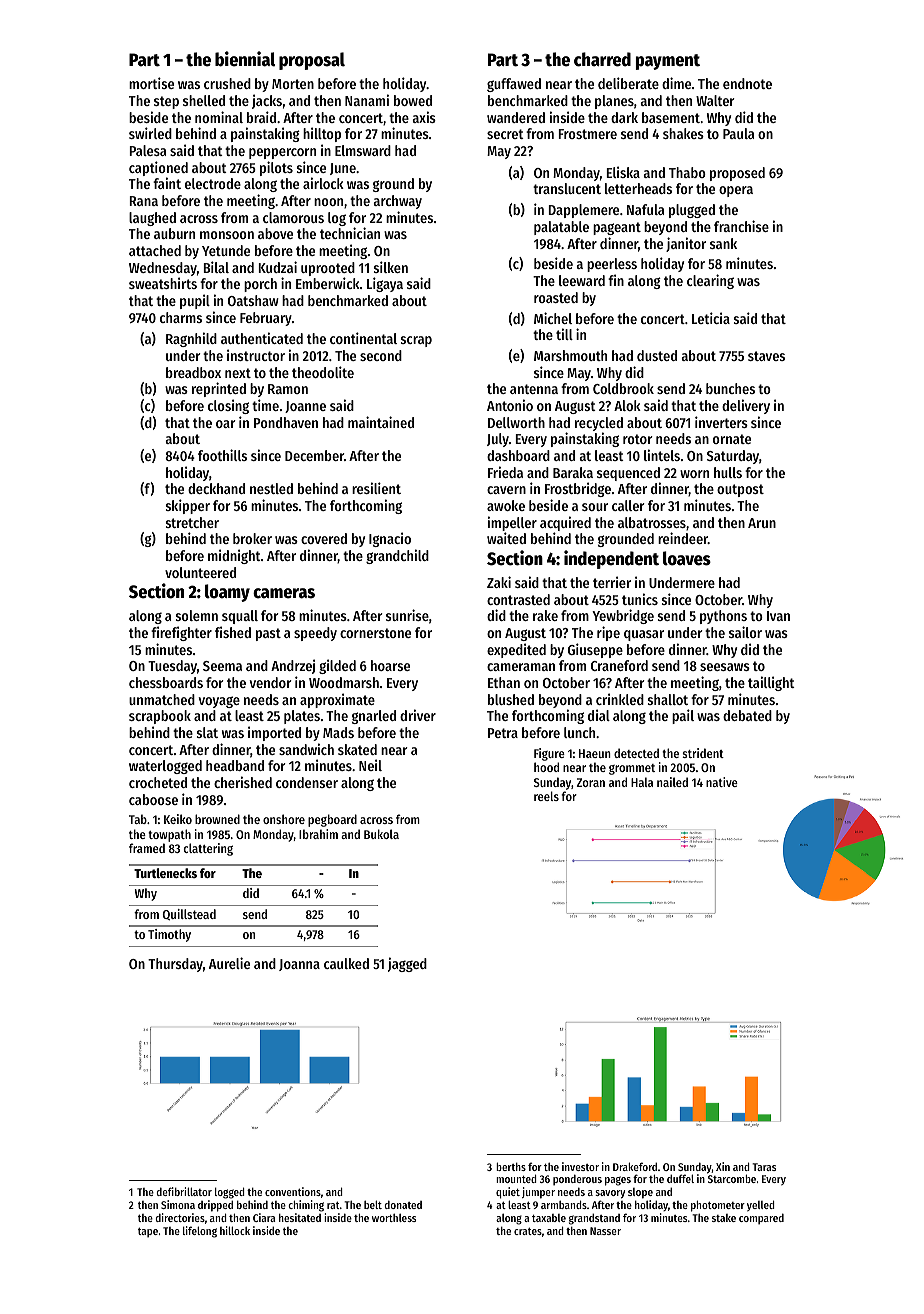  What do you see at coordinates (694, 474) in the page?
I see `worn` at bounding box center [694, 474].
